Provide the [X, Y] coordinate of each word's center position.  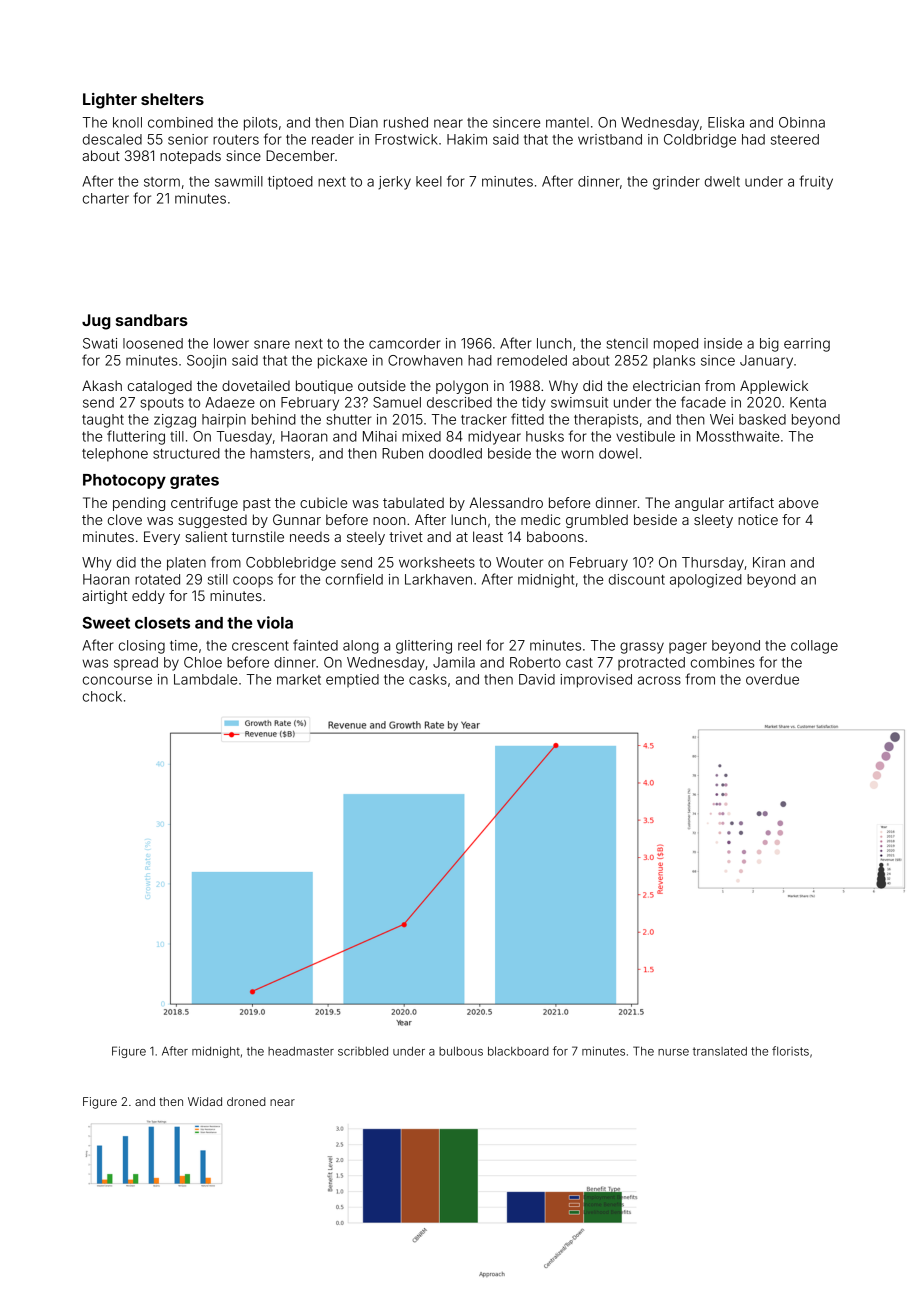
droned [246, 1101]
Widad [205, 1101]
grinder [676, 183]
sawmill [239, 181]
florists [790, 1051]
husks [545, 436]
